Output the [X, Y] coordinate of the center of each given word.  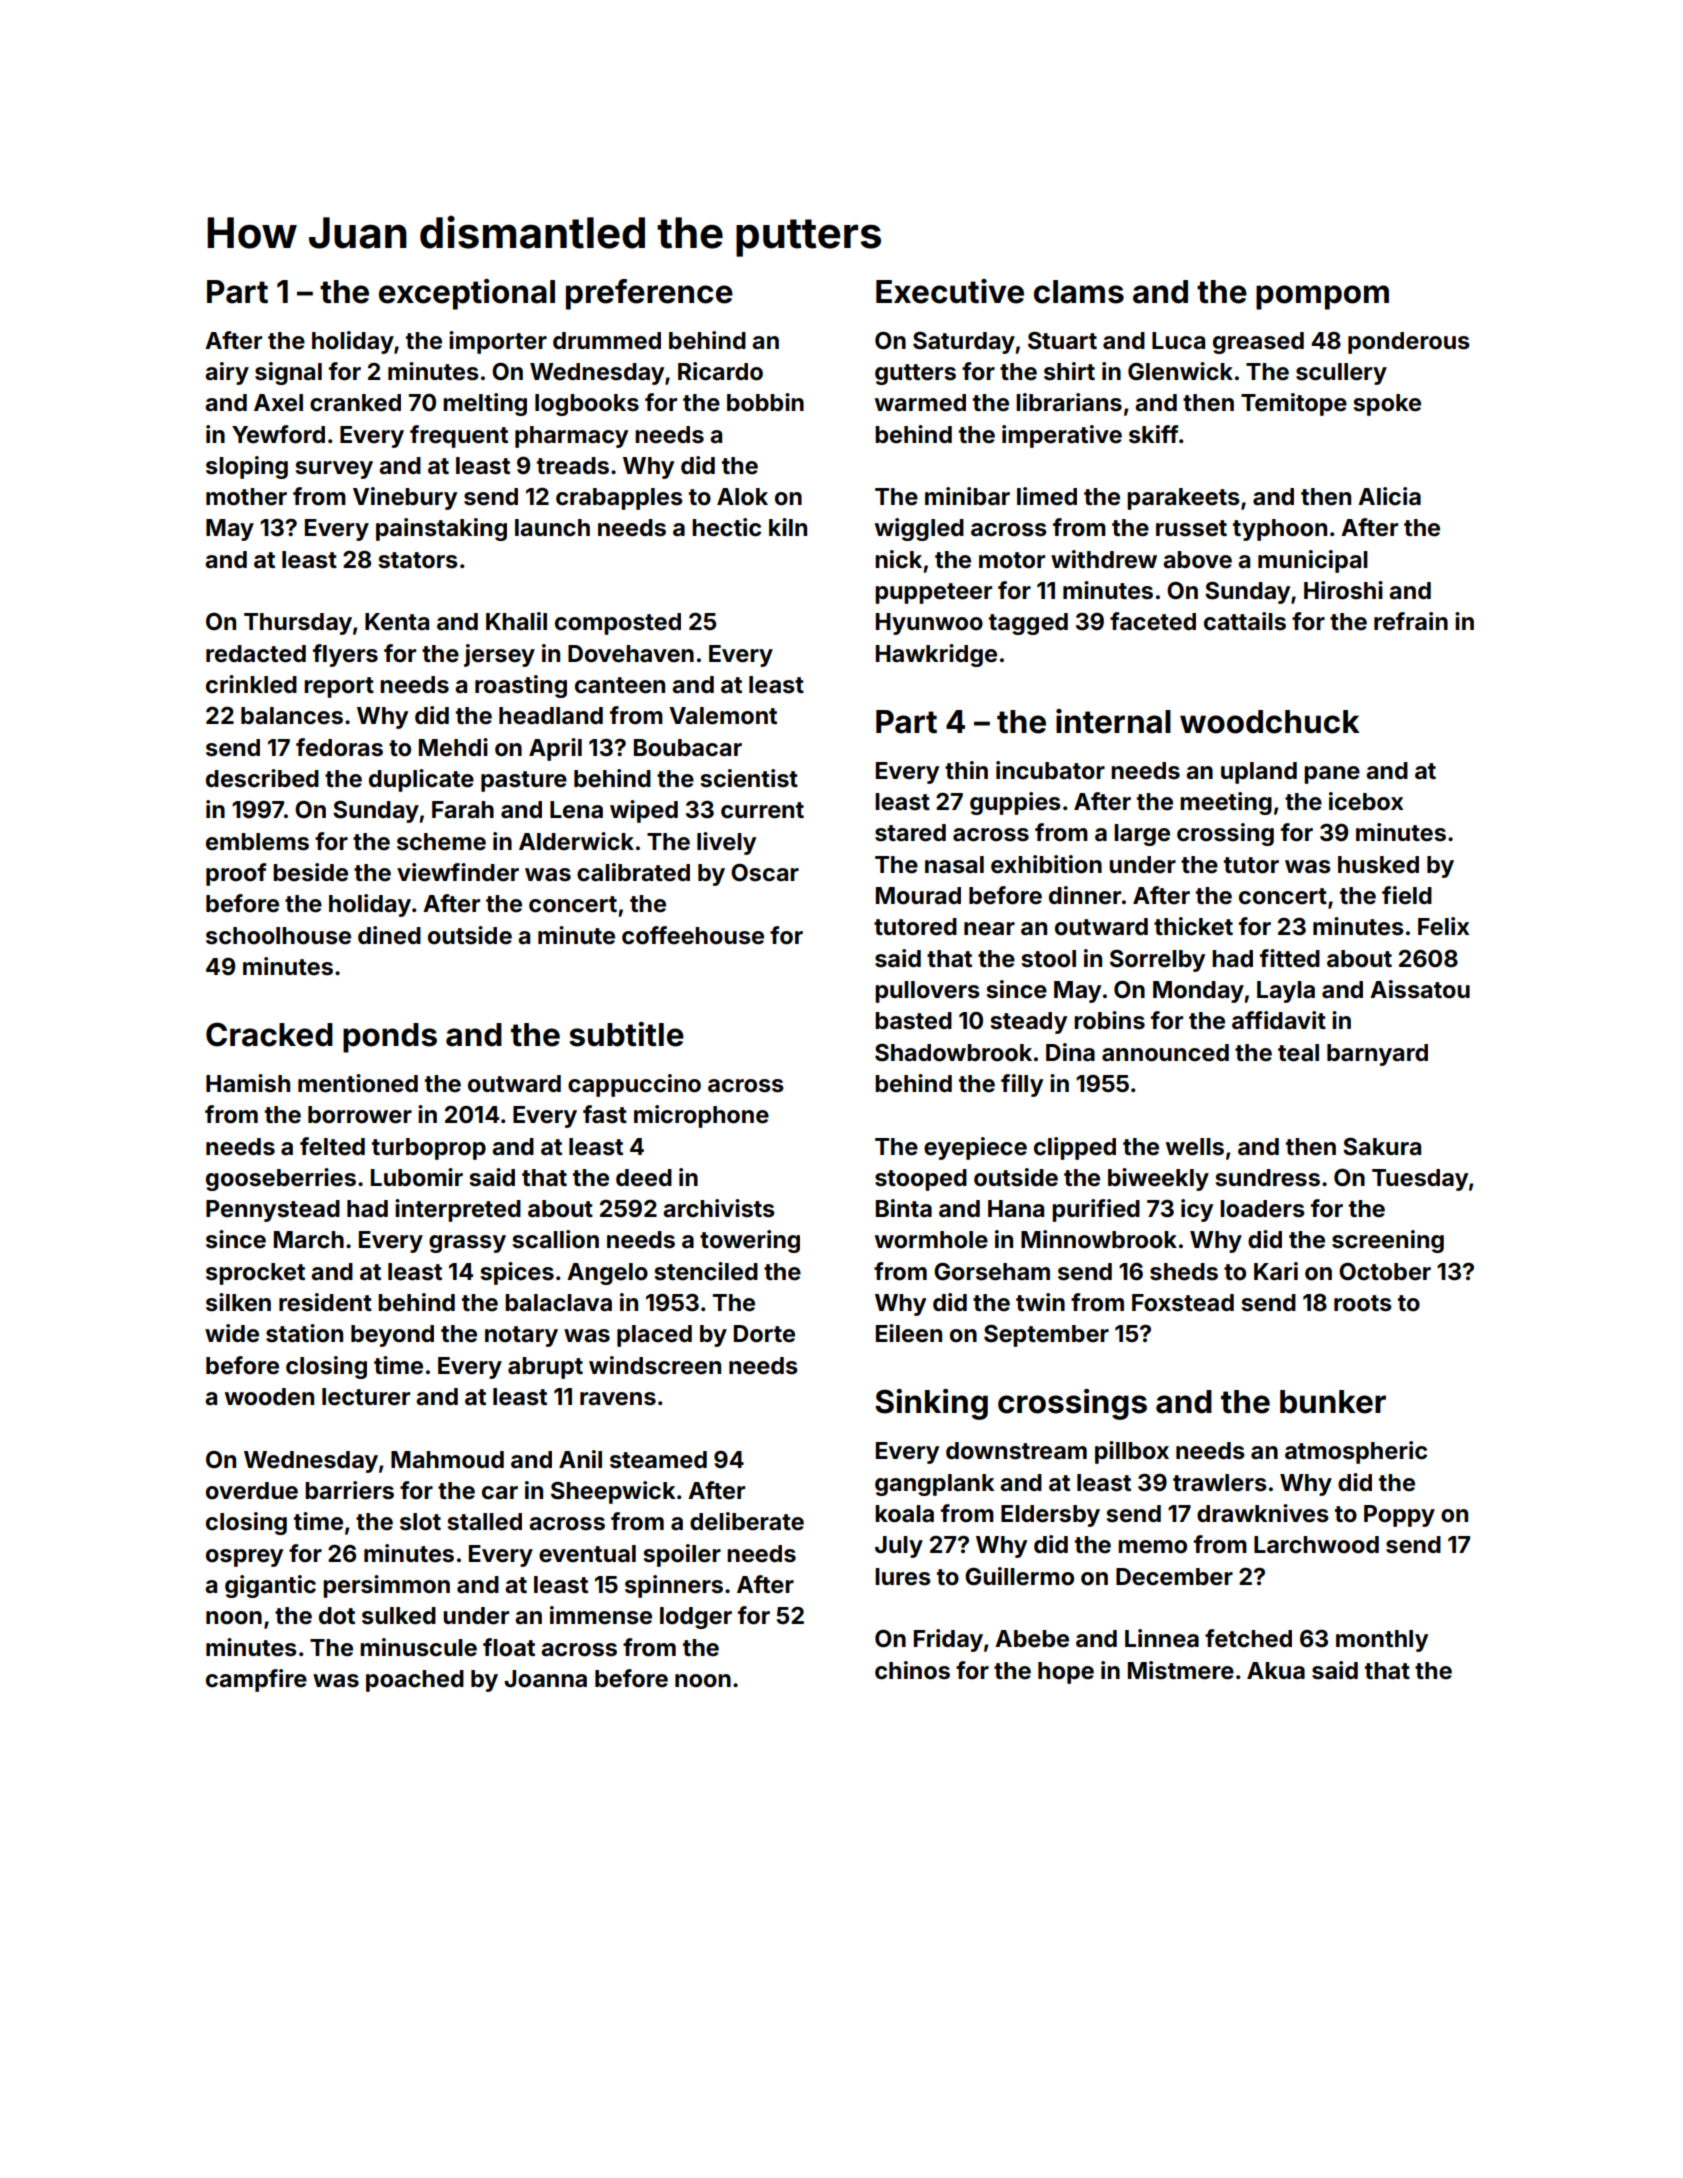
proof [236, 874]
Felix [1443, 926]
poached [415, 1681]
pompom [1322, 297]
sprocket [255, 1274]
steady [1029, 1023]
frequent [459, 436]
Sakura [1382, 1147]
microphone [701, 1116]
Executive [950, 291]
